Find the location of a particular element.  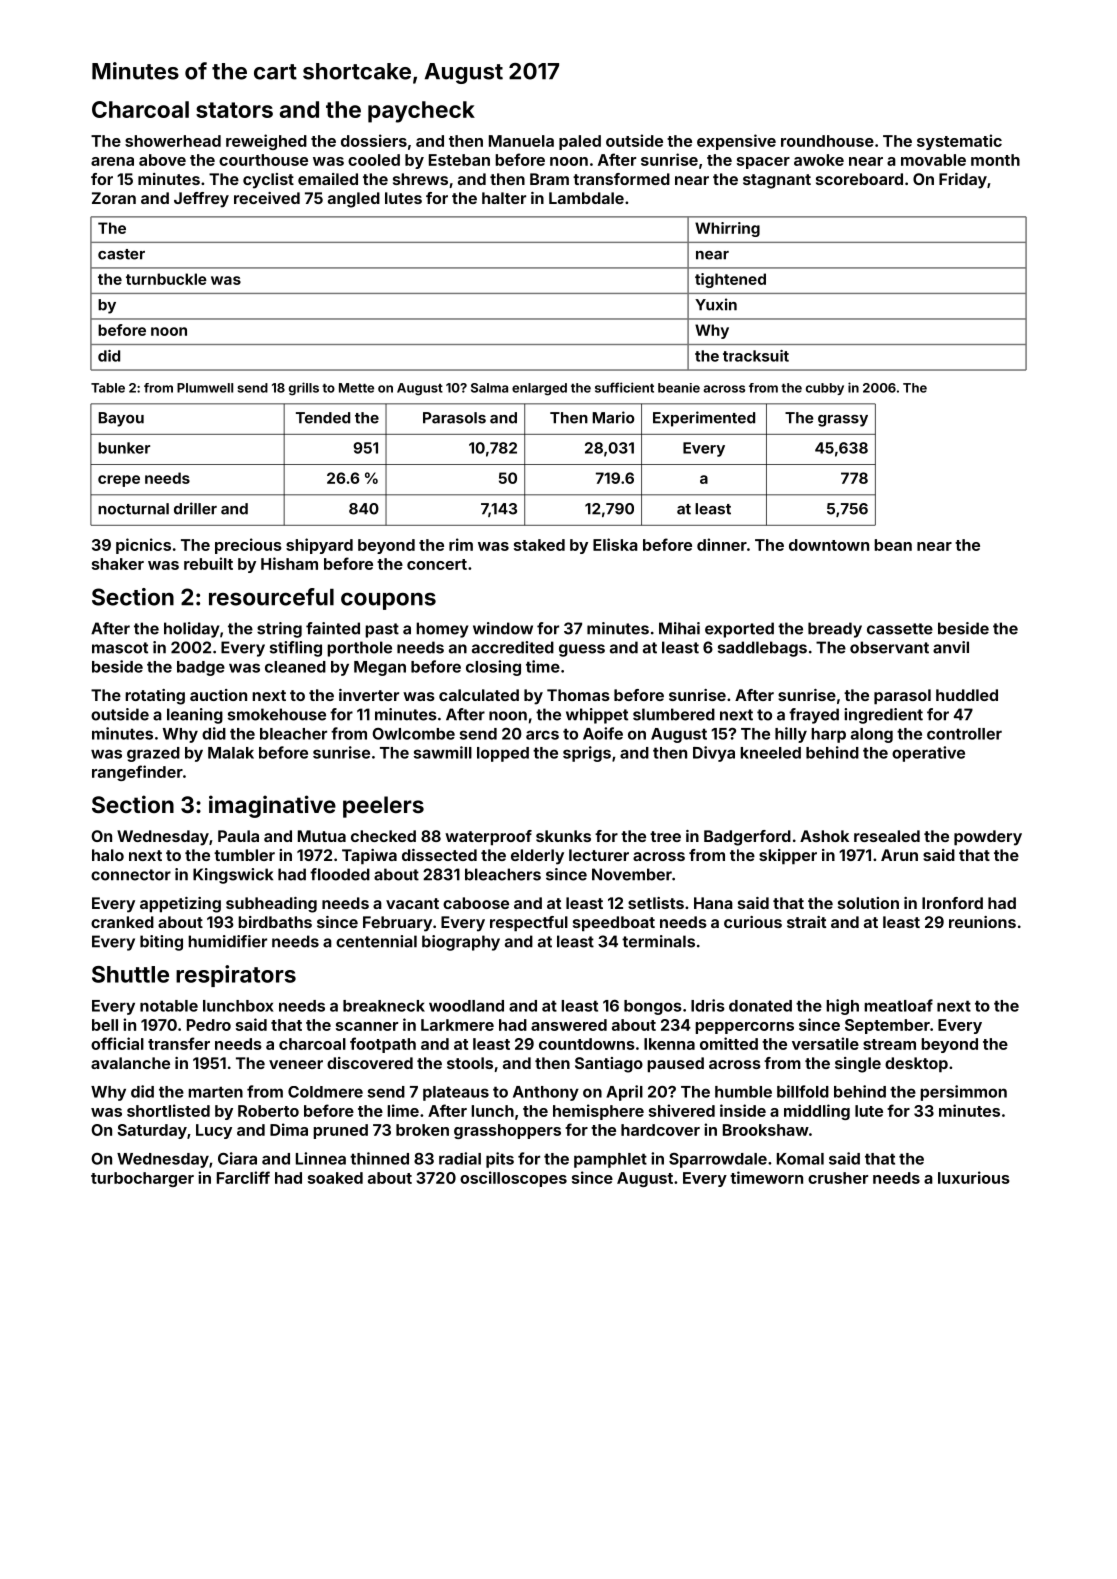

caster is located at coordinates (121, 254).
